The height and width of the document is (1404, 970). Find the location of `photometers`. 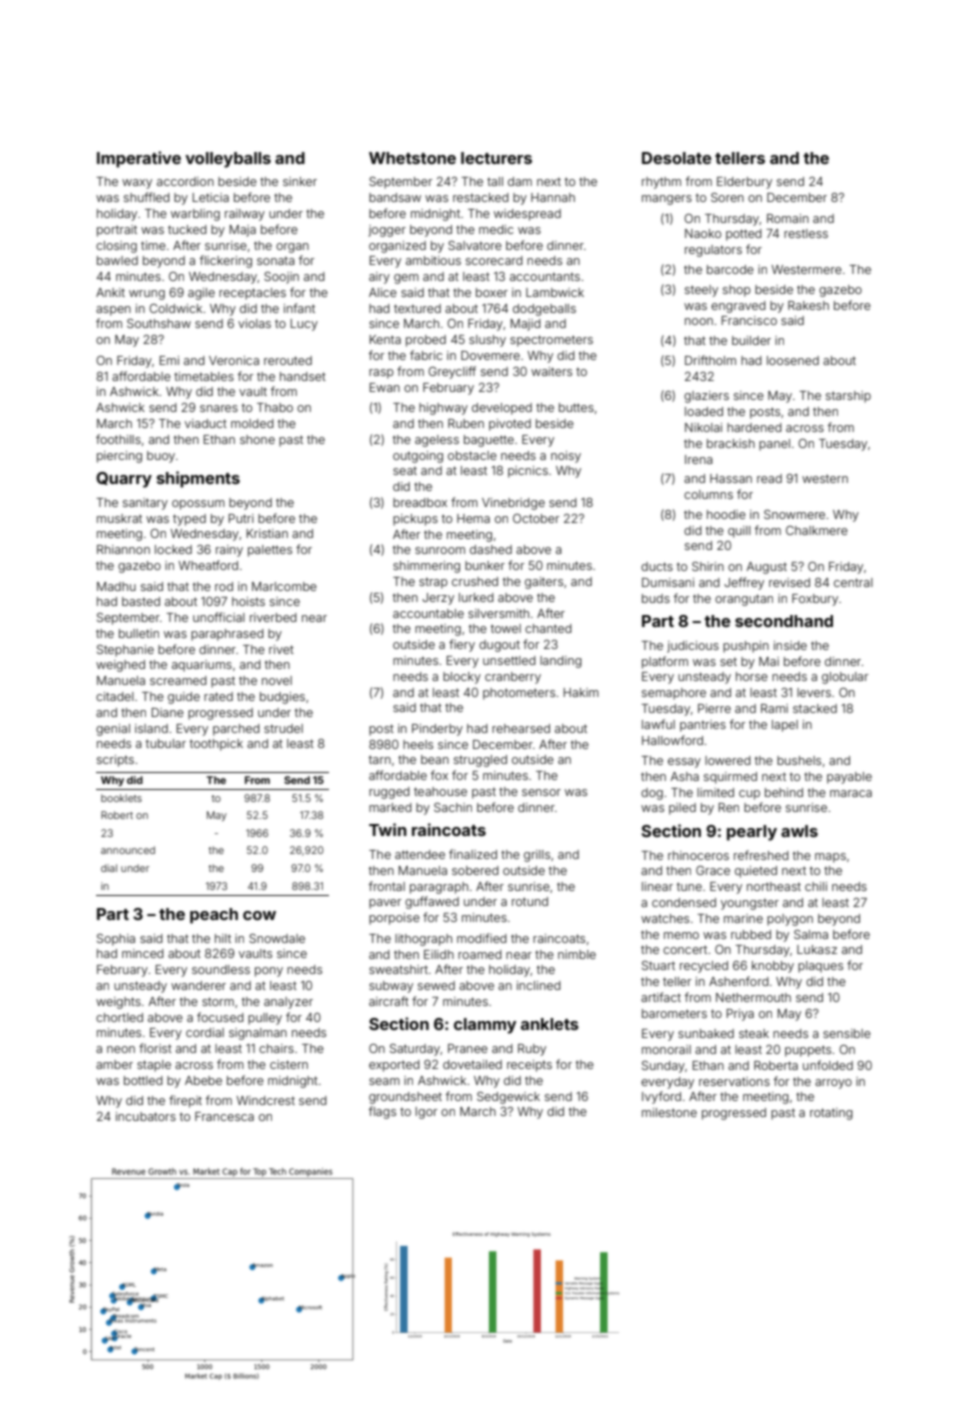

photometers is located at coordinates (519, 694).
